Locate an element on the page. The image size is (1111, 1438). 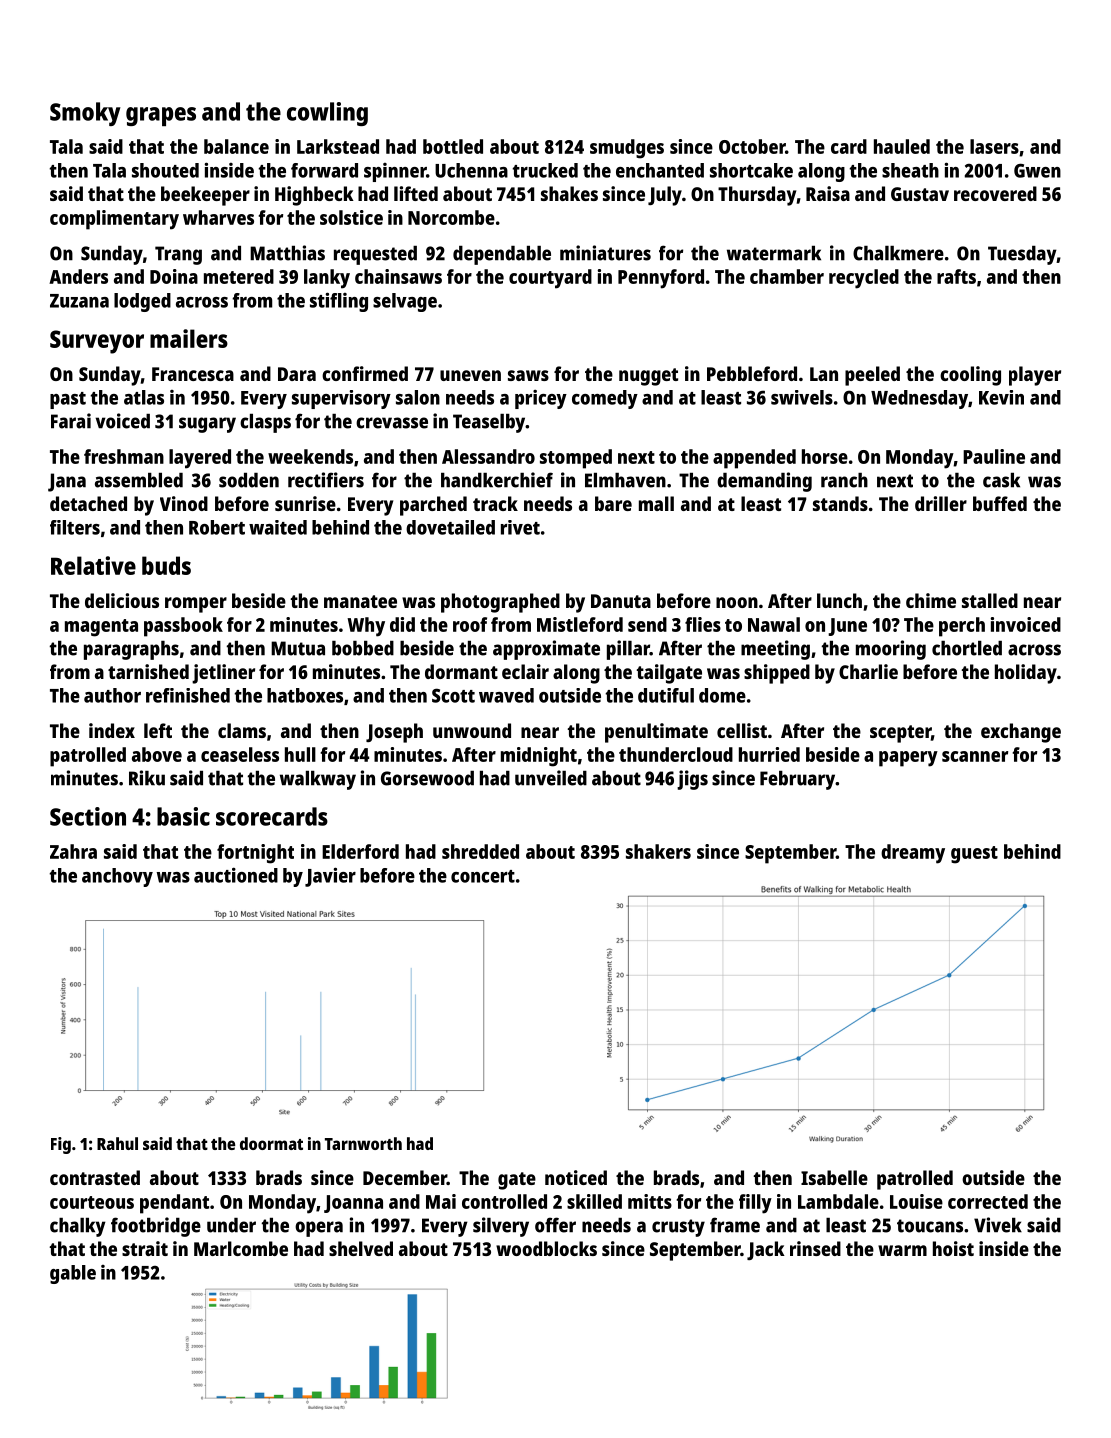
Trang is located at coordinates (178, 255).
